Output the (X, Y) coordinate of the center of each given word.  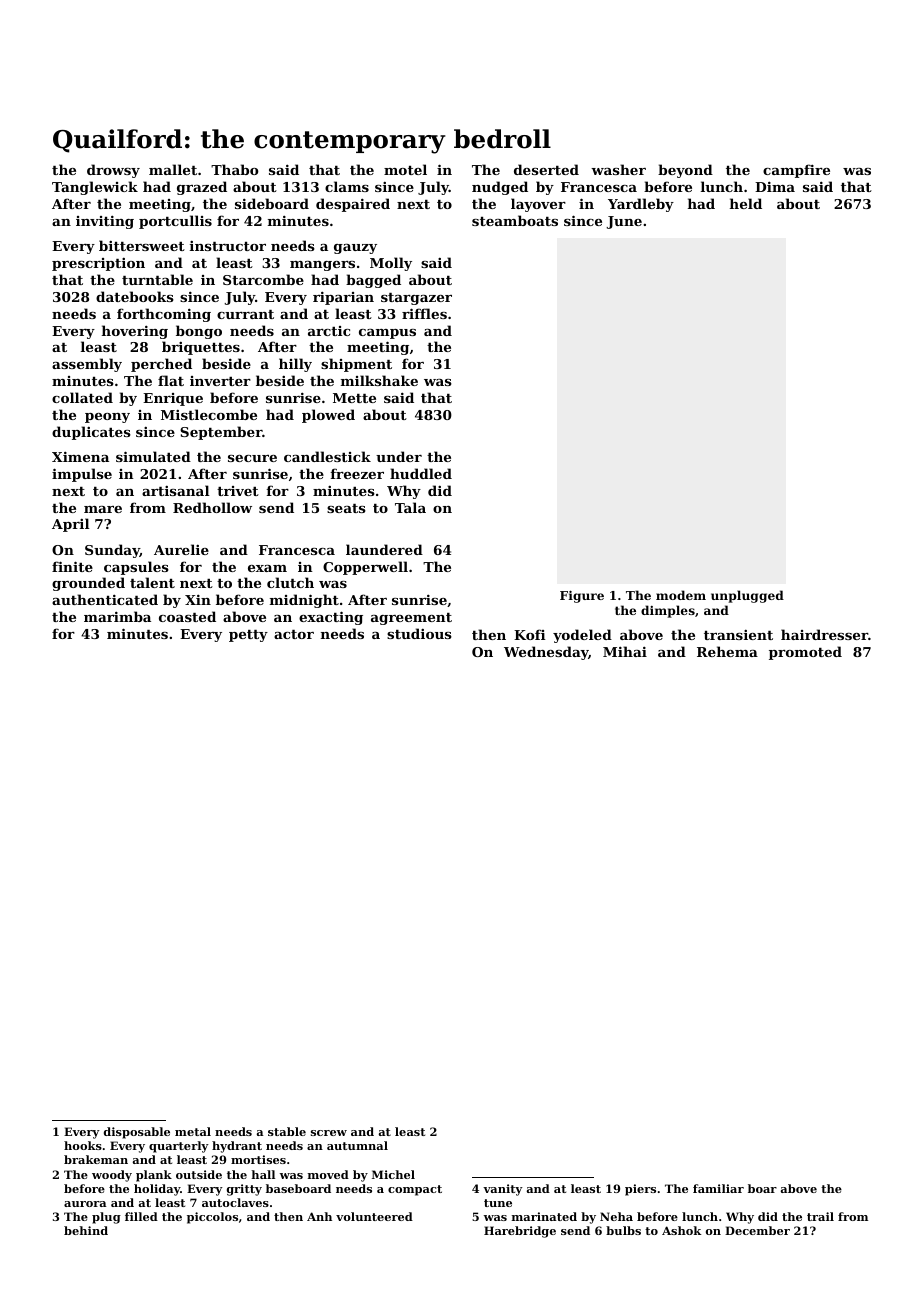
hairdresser (824, 634)
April (70, 525)
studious (419, 633)
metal (193, 1131)
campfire (796, 171)
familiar (718, 1188)
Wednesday (546, 653)
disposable (137, 1133)
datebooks (135, 296)
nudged (500, 188)
